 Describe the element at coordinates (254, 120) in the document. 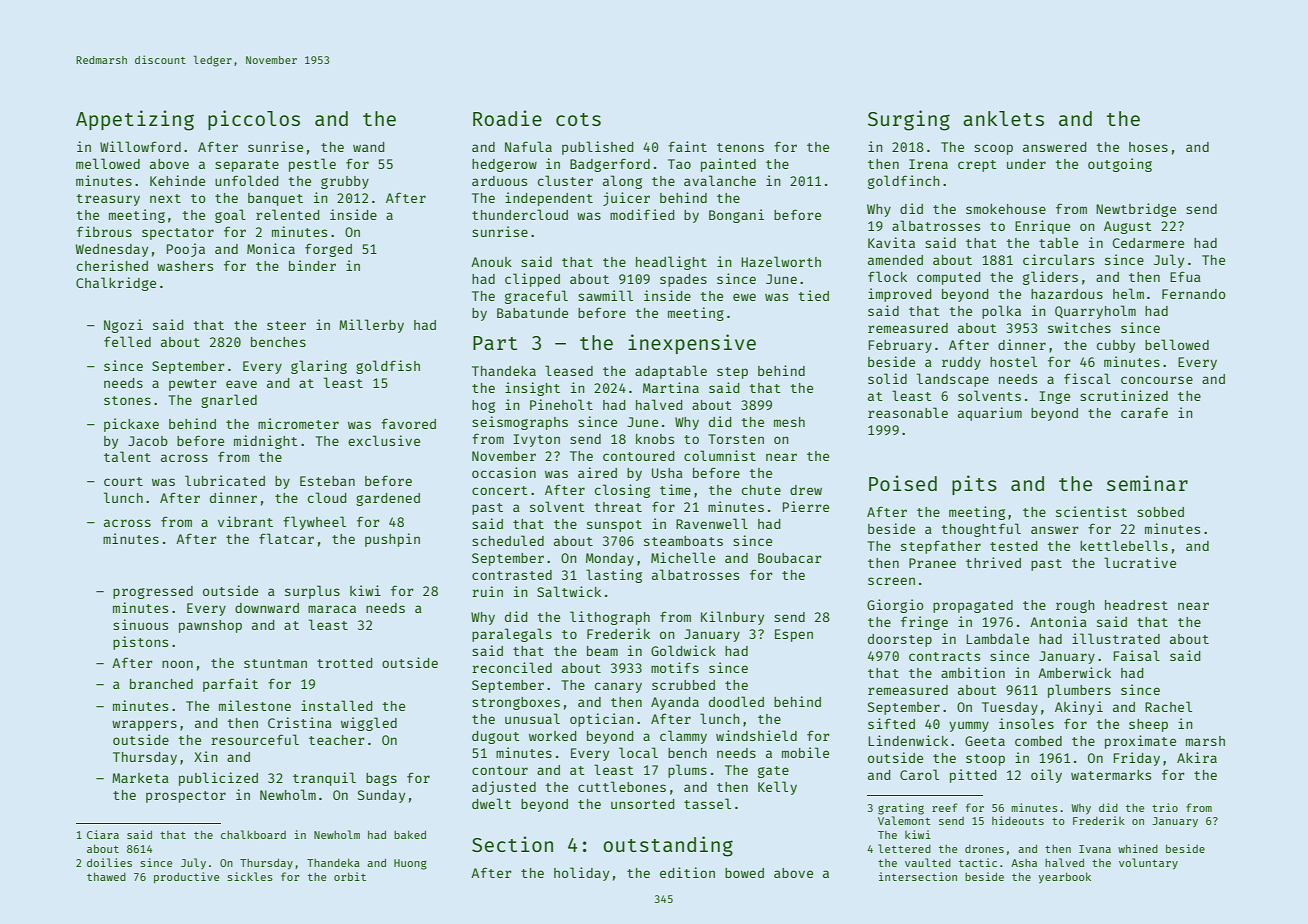

I see `piccolos` at that location.
